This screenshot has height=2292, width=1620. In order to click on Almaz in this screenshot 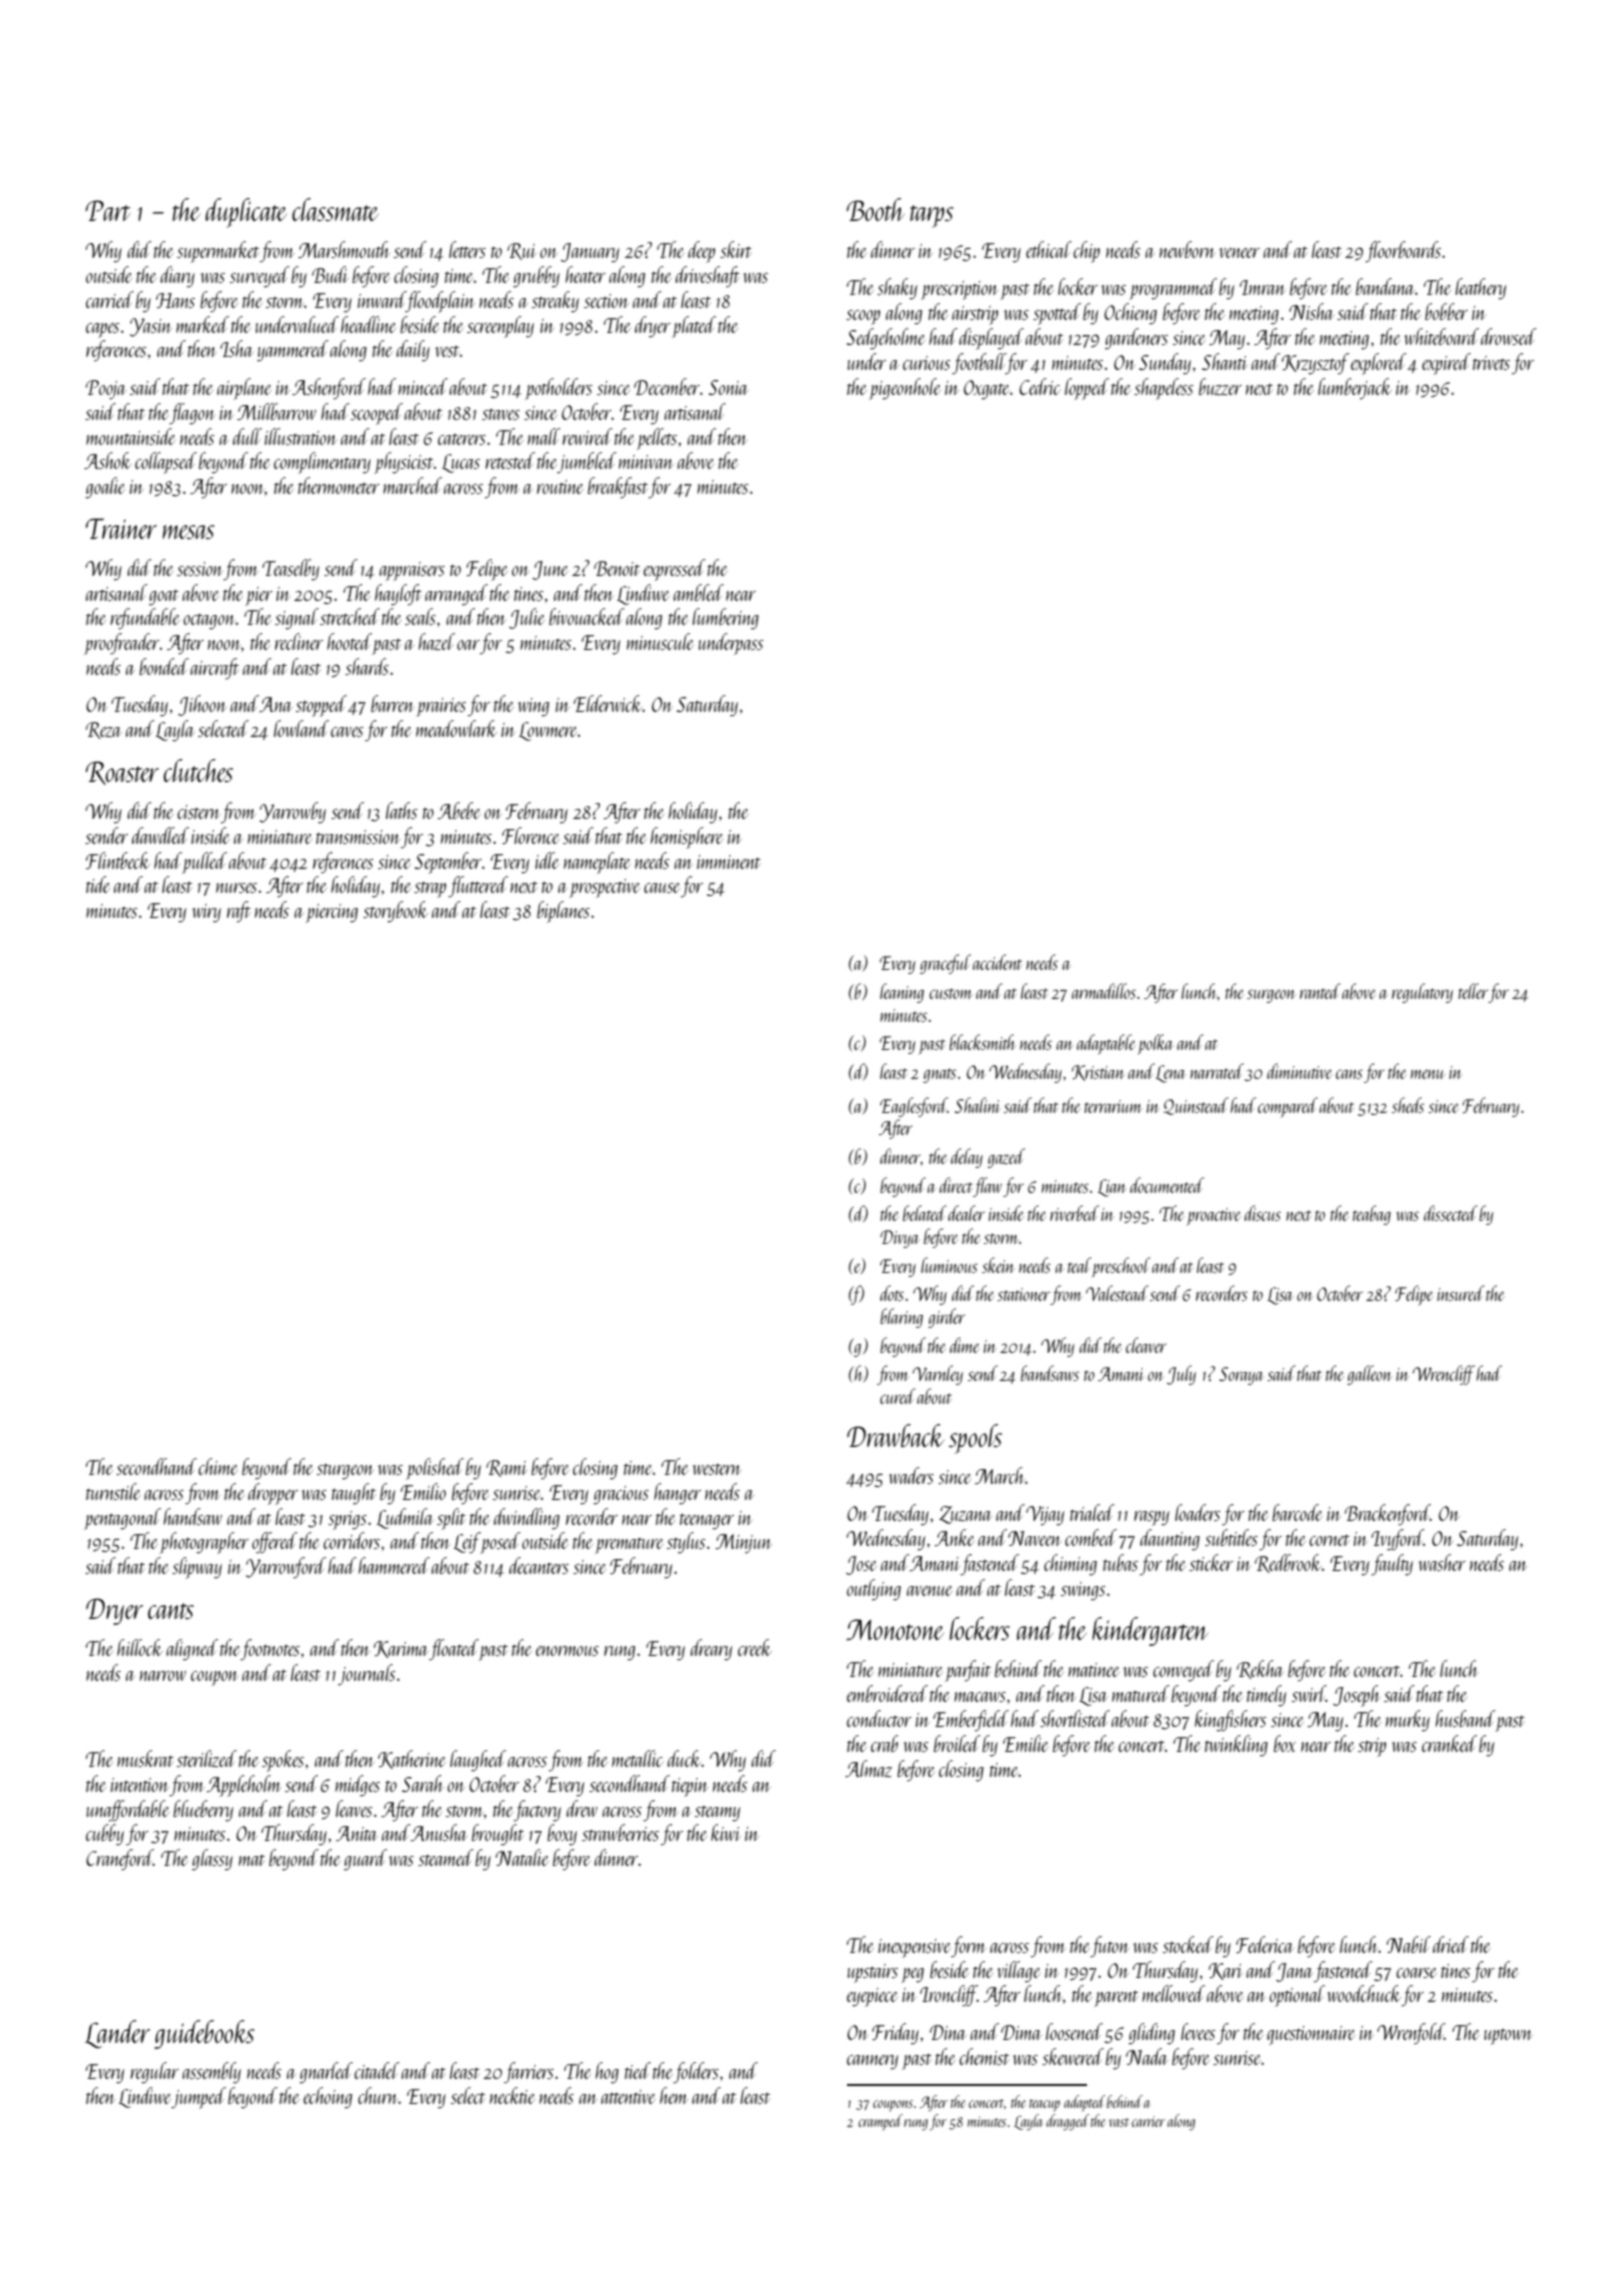, I will do `click(868, 1768)`.
